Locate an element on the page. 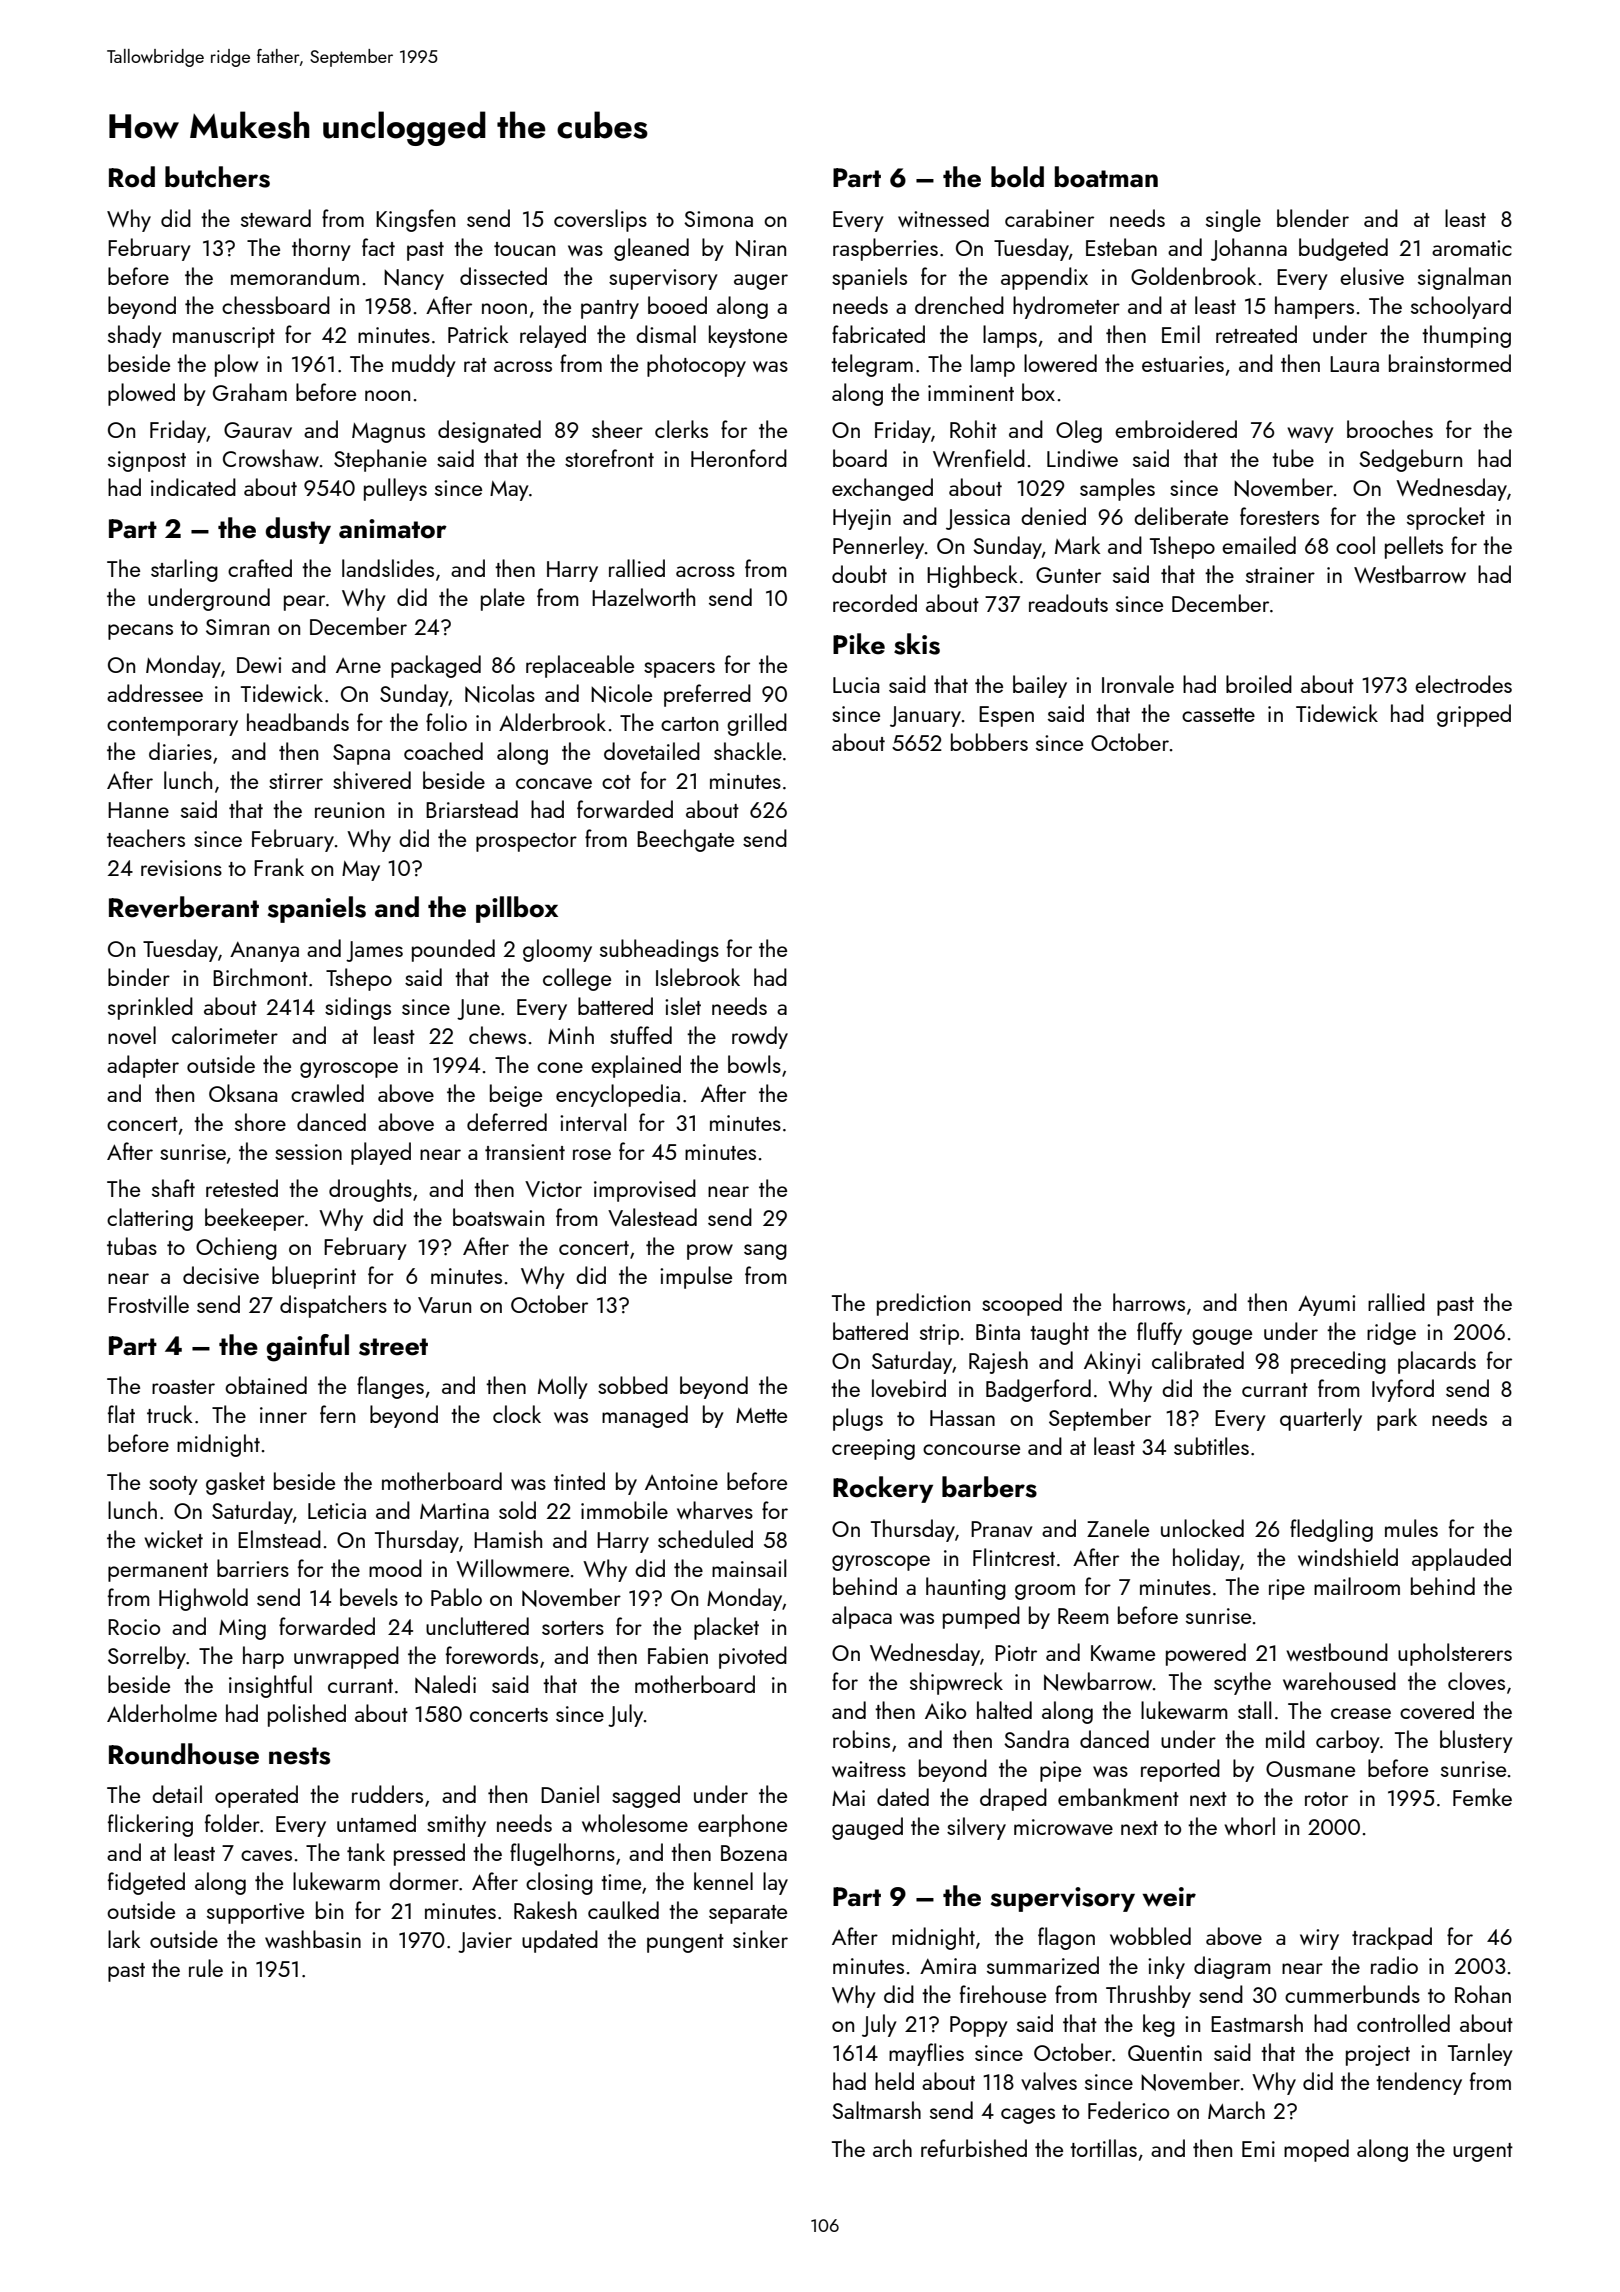 The width and height of the page is (1620, 2292). preferred is located at coordinates (707, 695).
